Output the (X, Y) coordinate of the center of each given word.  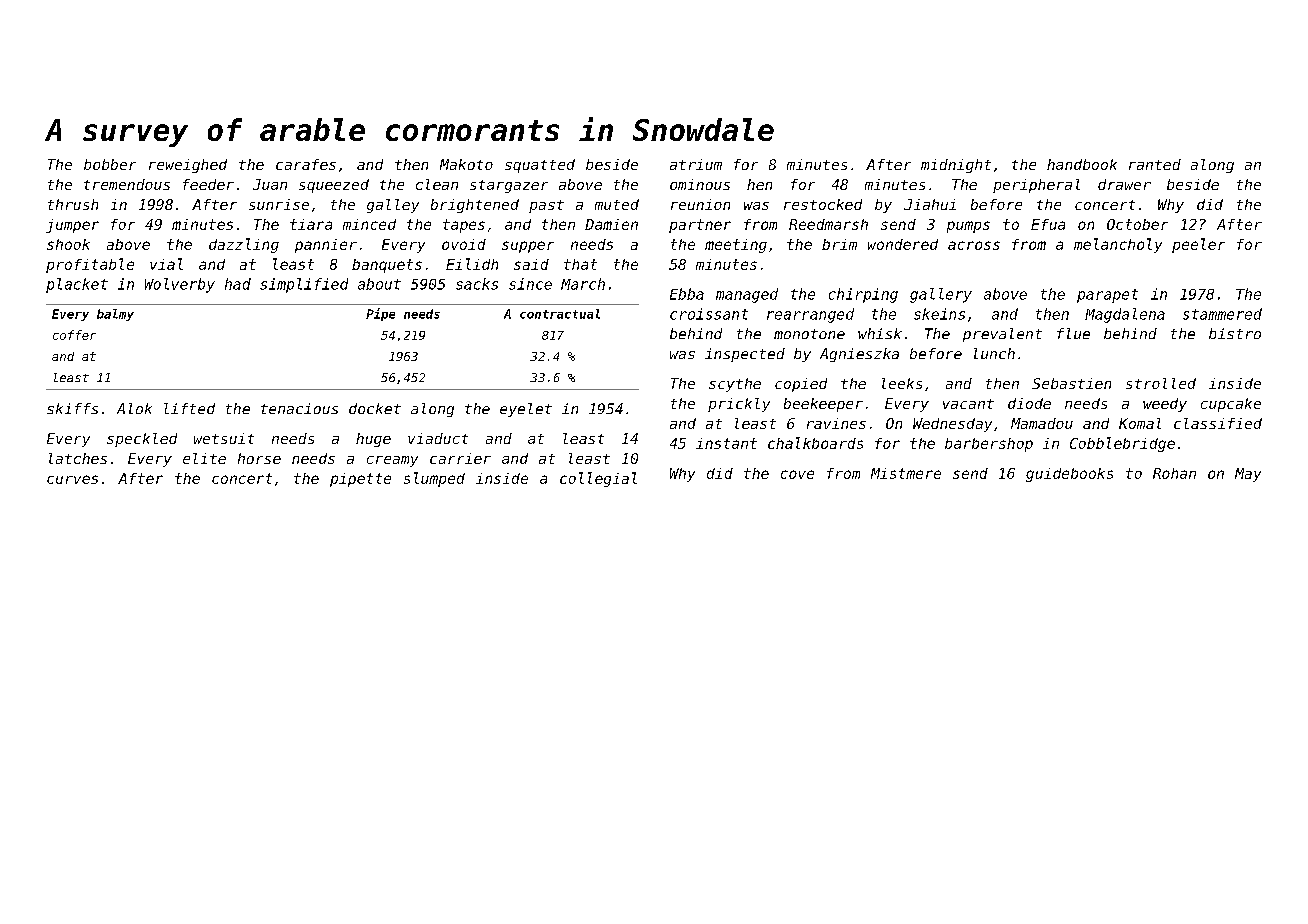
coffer (74, 335)
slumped (434, 479)
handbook (1082, 164)
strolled (1161, 383)
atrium (696, 164)
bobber (110, 164)
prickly (739, 405)
